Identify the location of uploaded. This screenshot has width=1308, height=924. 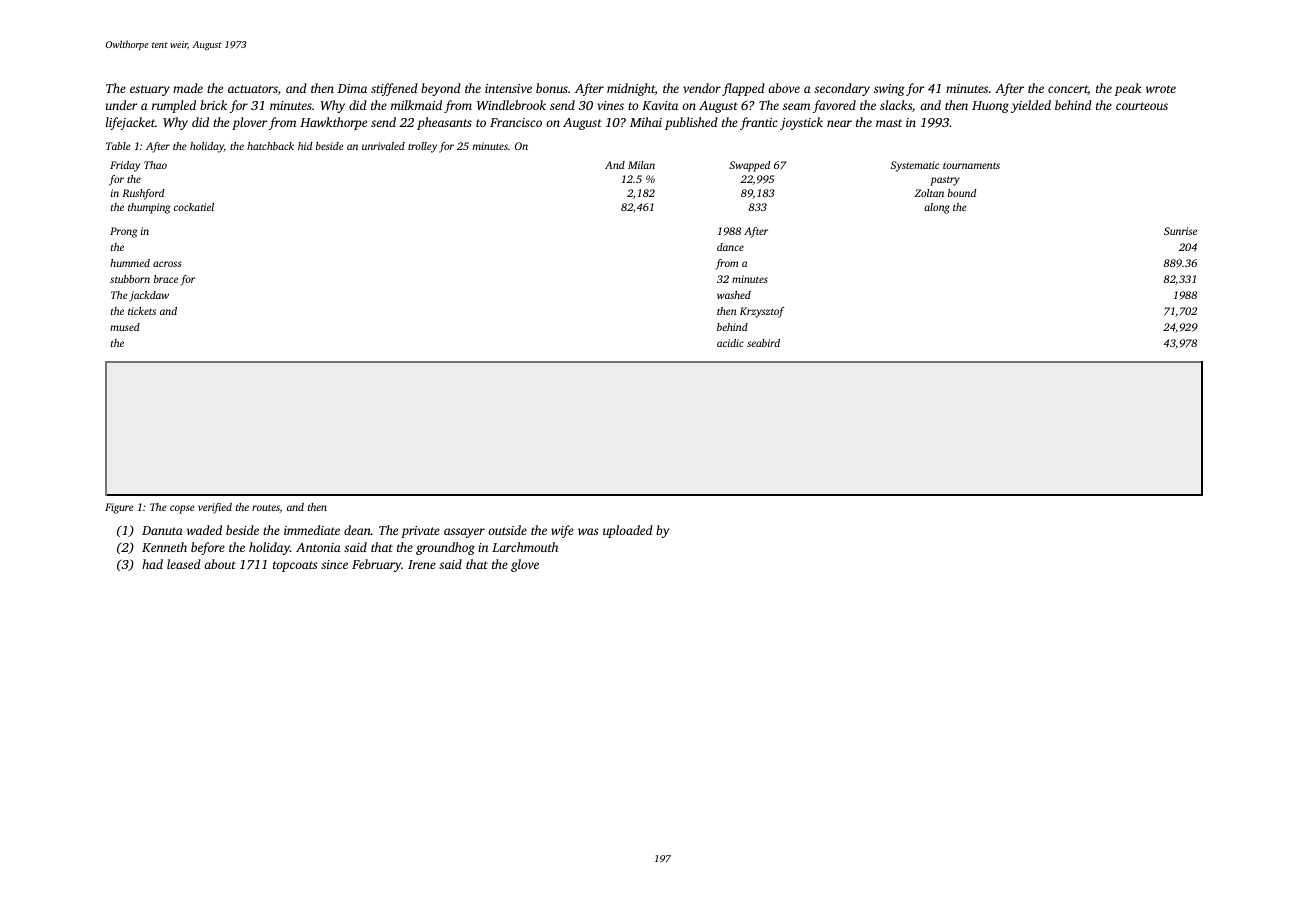
(628, 531).
